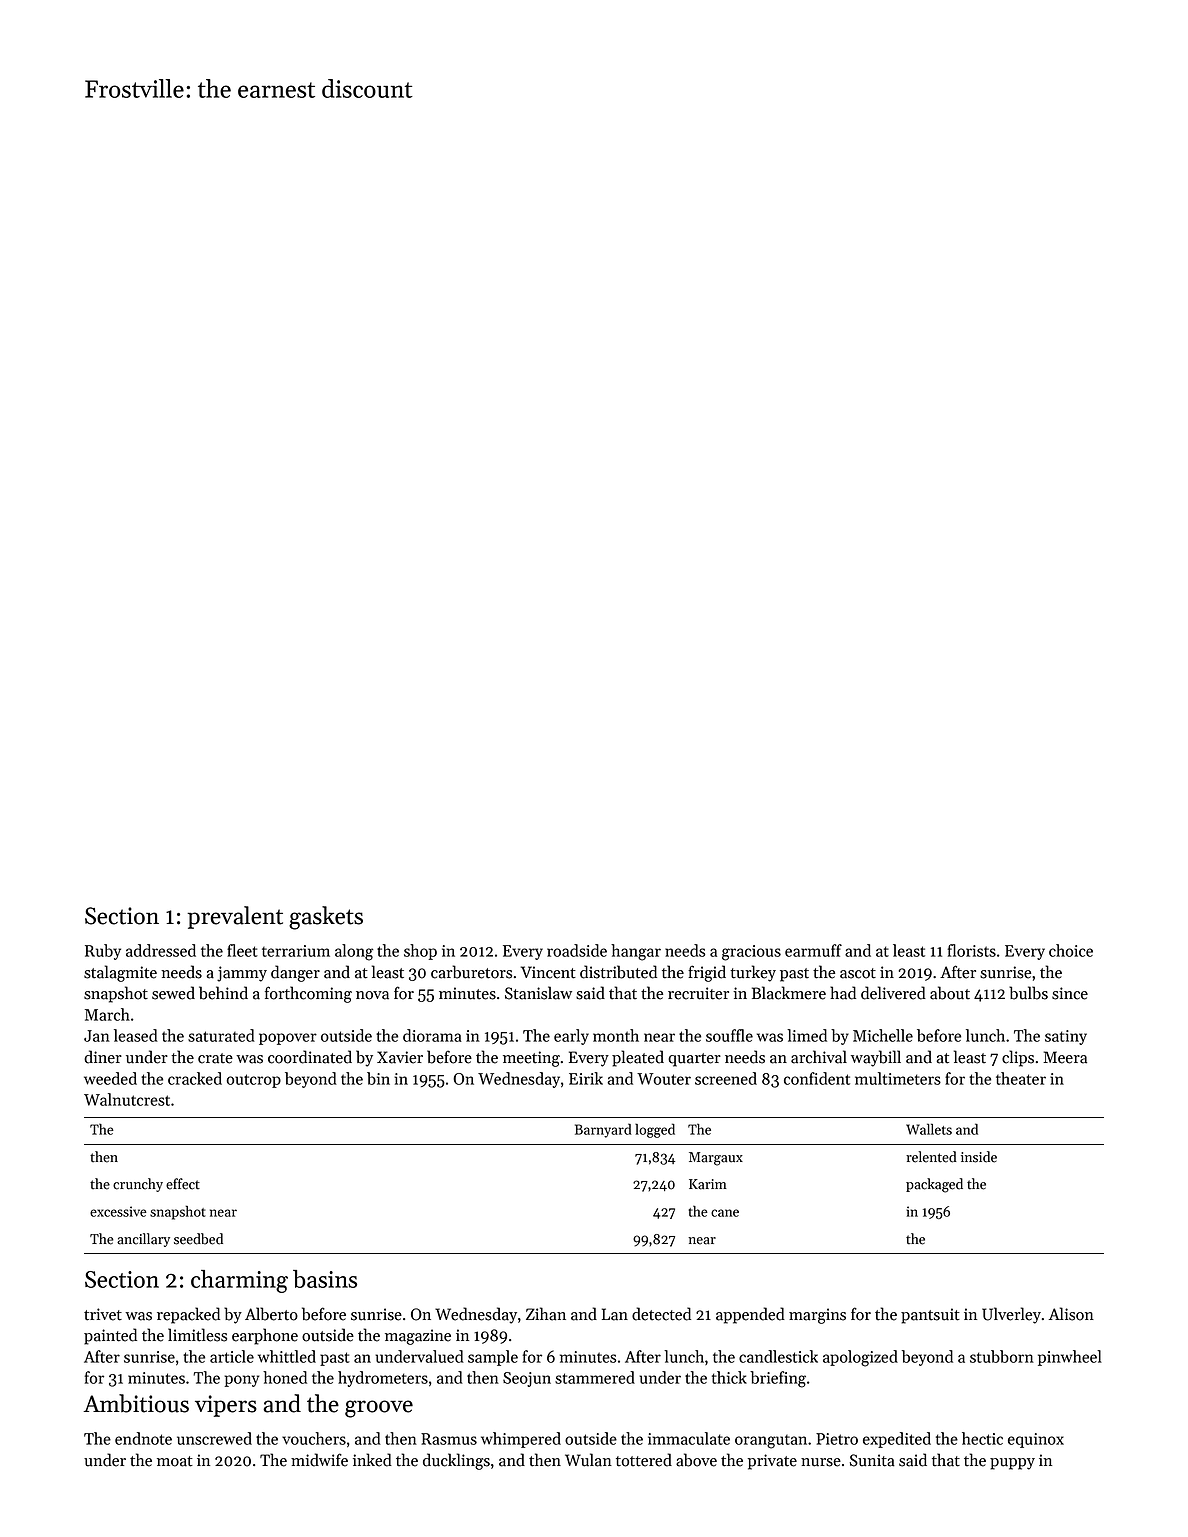 The height and width of the page is (1537, 1188). I want to click on basins, so click(325, 1279).
